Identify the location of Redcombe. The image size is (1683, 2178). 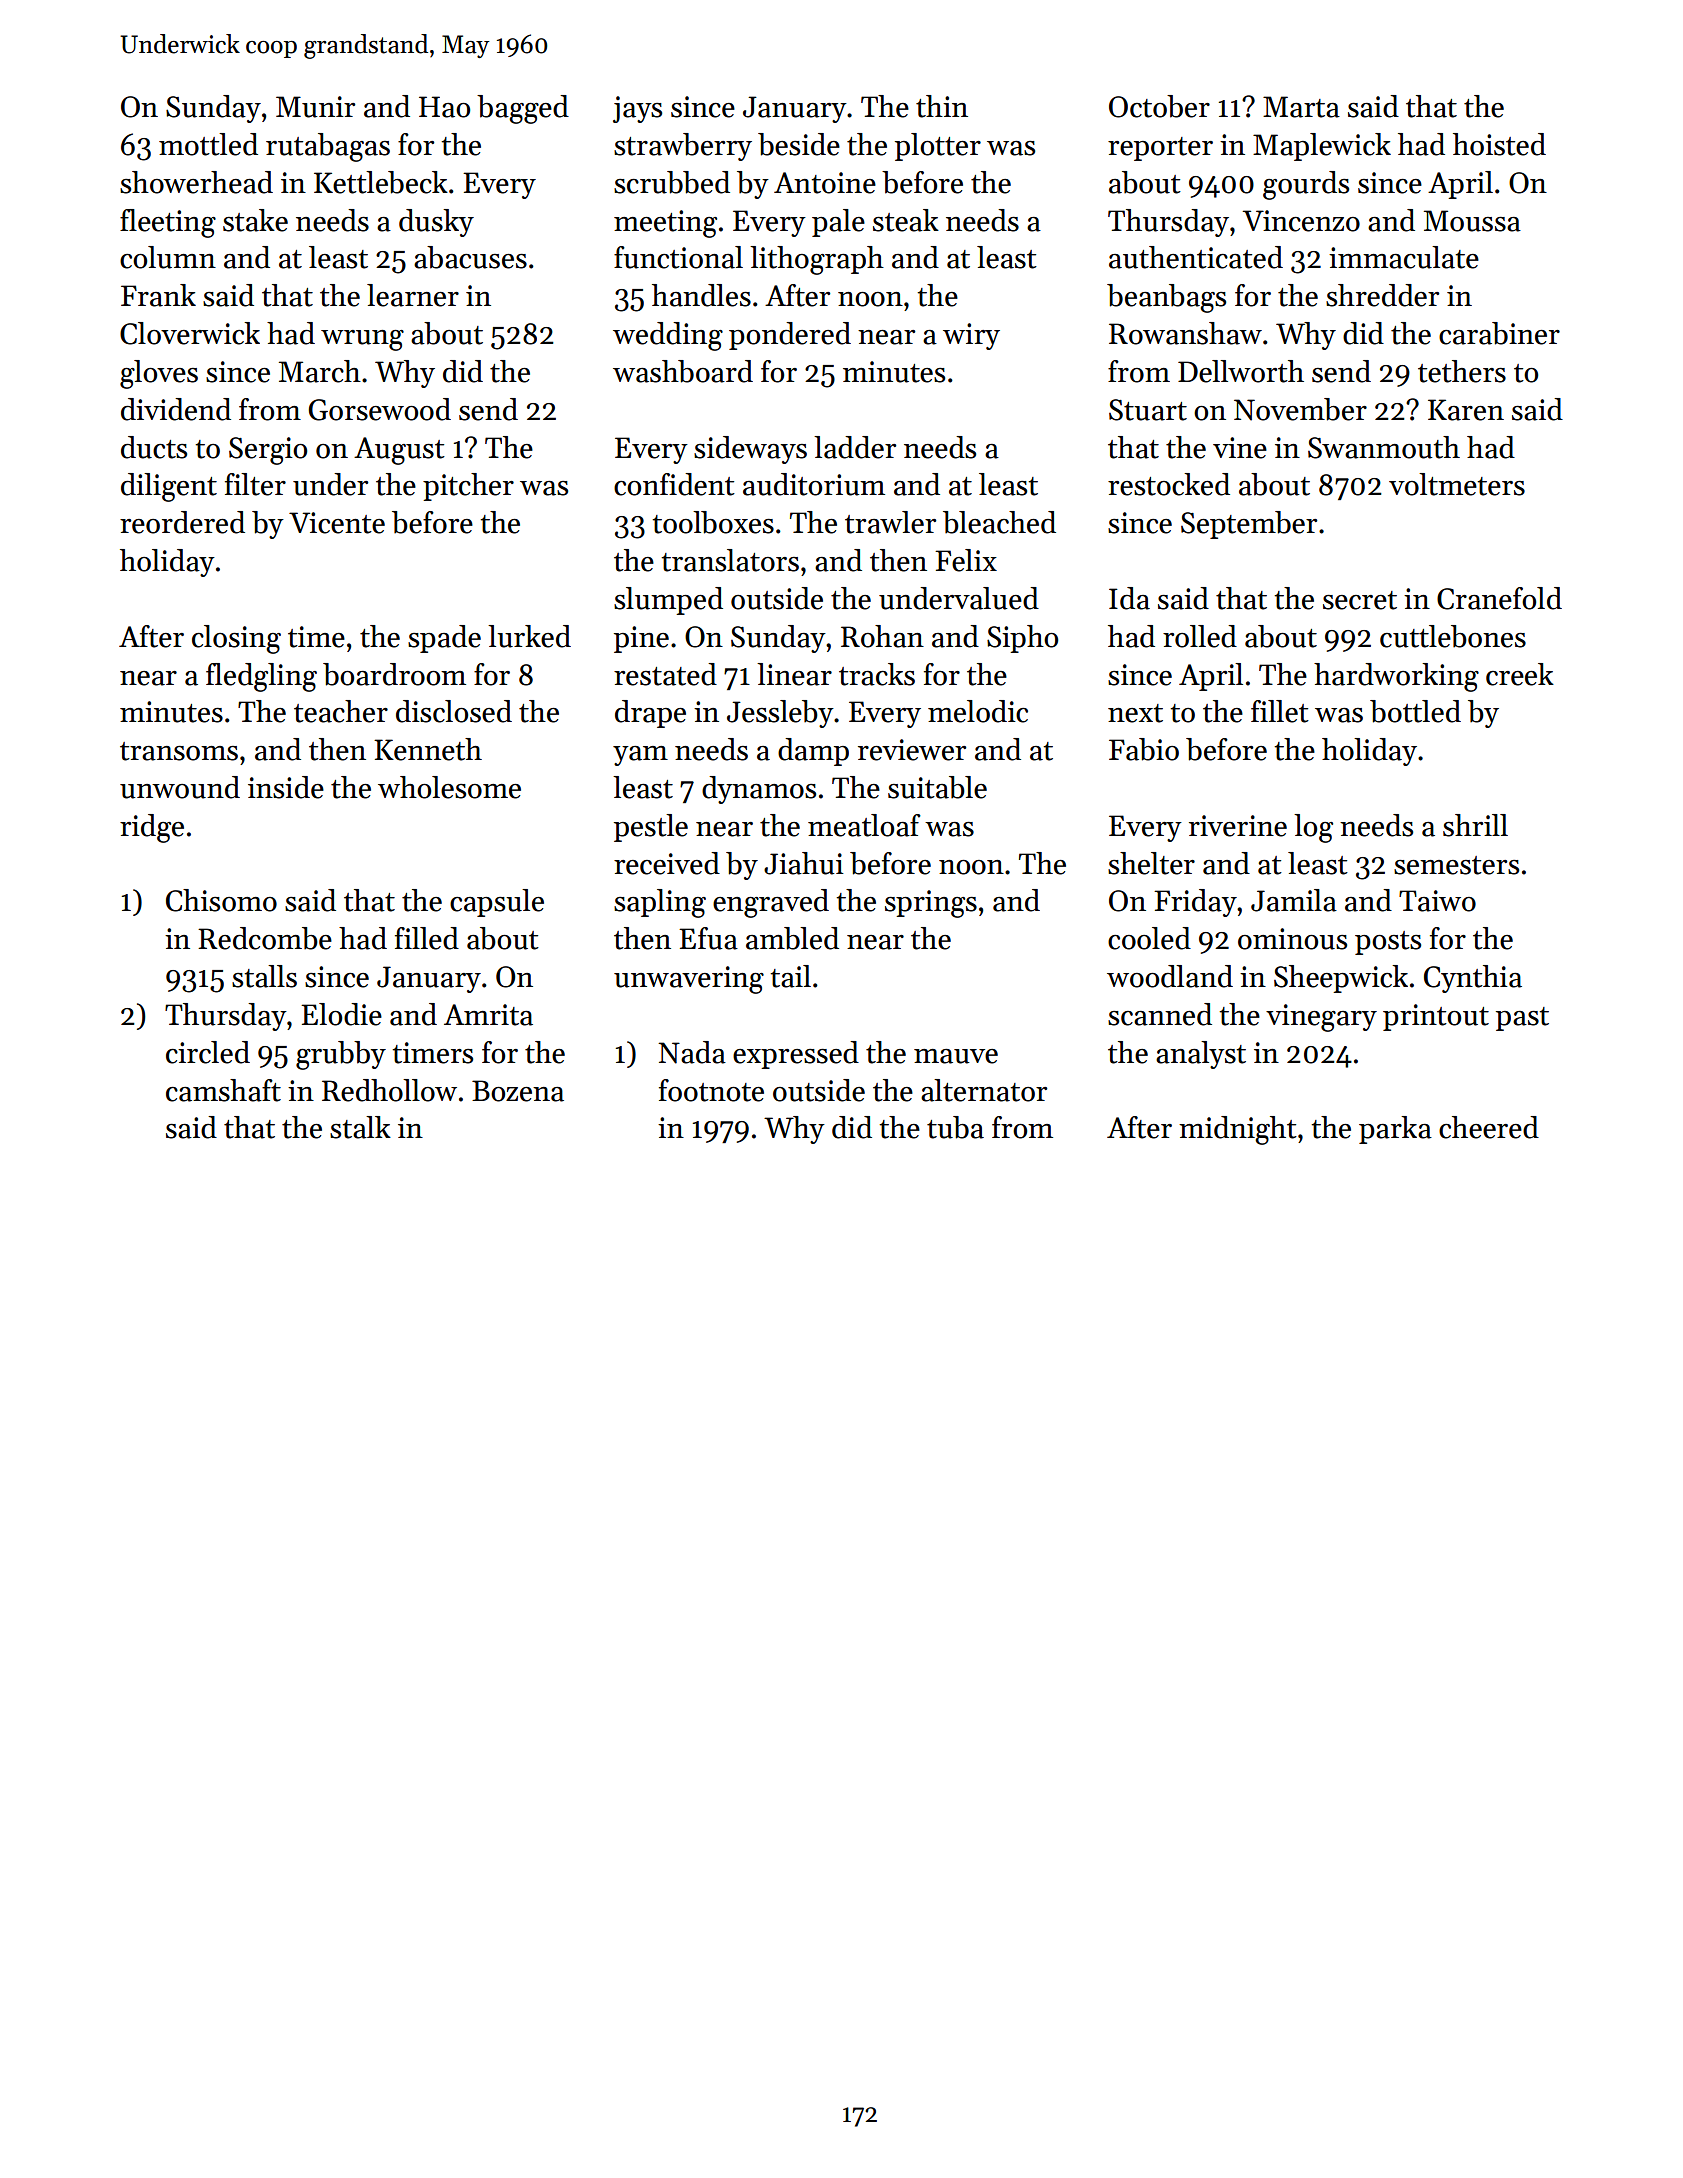
(265, 938).
